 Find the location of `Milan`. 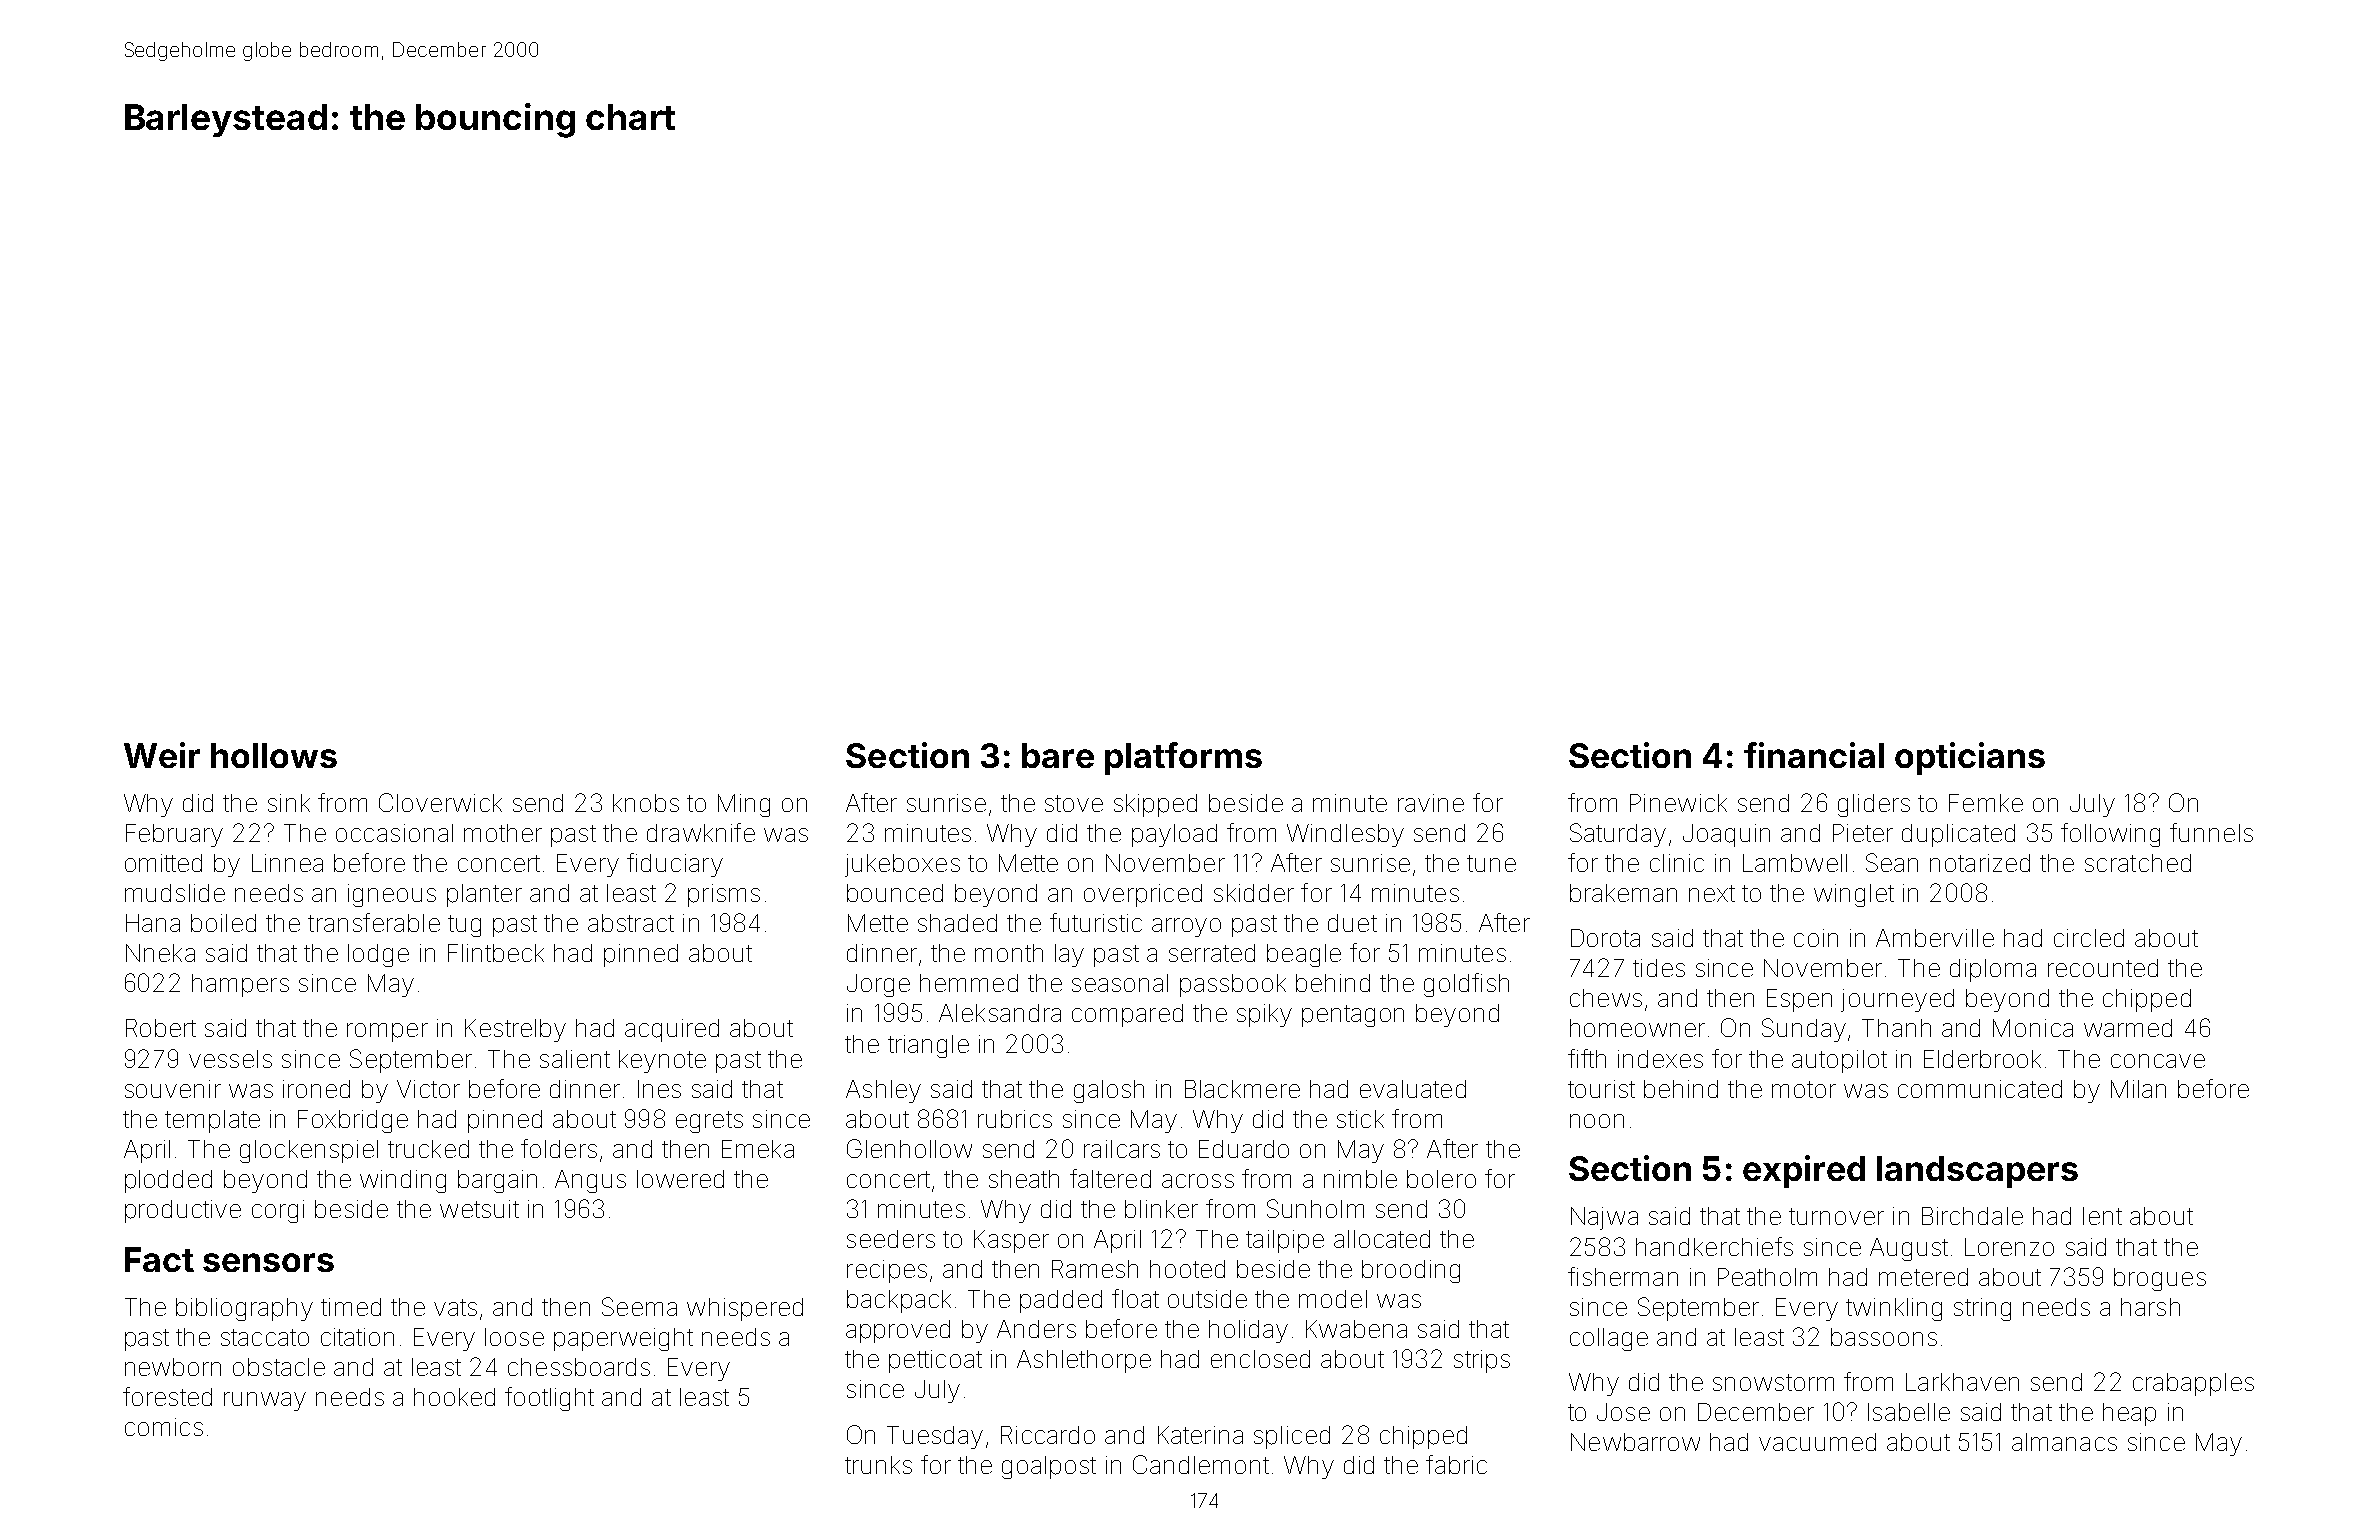

Milan is located at coordinates (2138, 1089).
